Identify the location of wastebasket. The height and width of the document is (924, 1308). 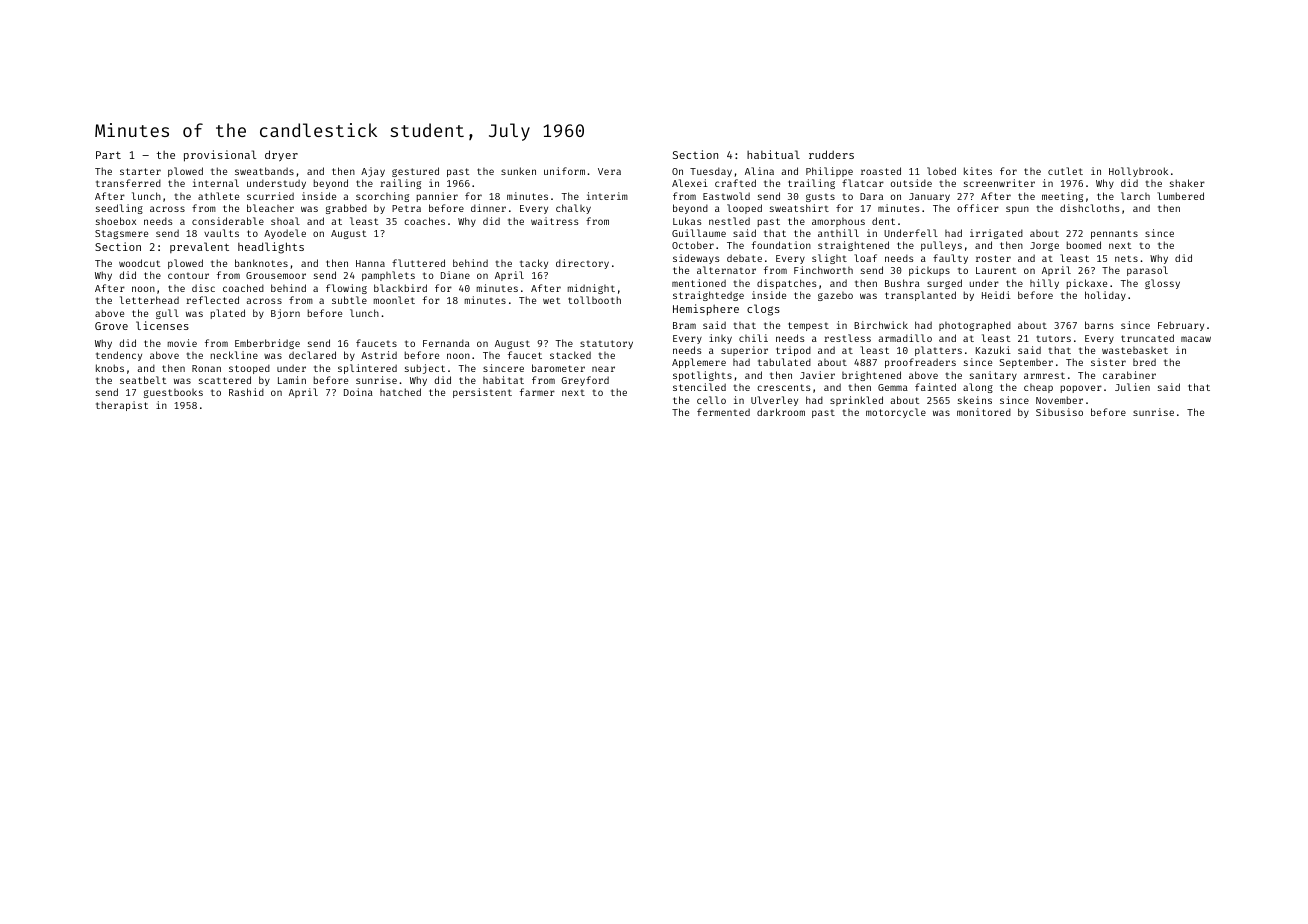
(1135, 350).
